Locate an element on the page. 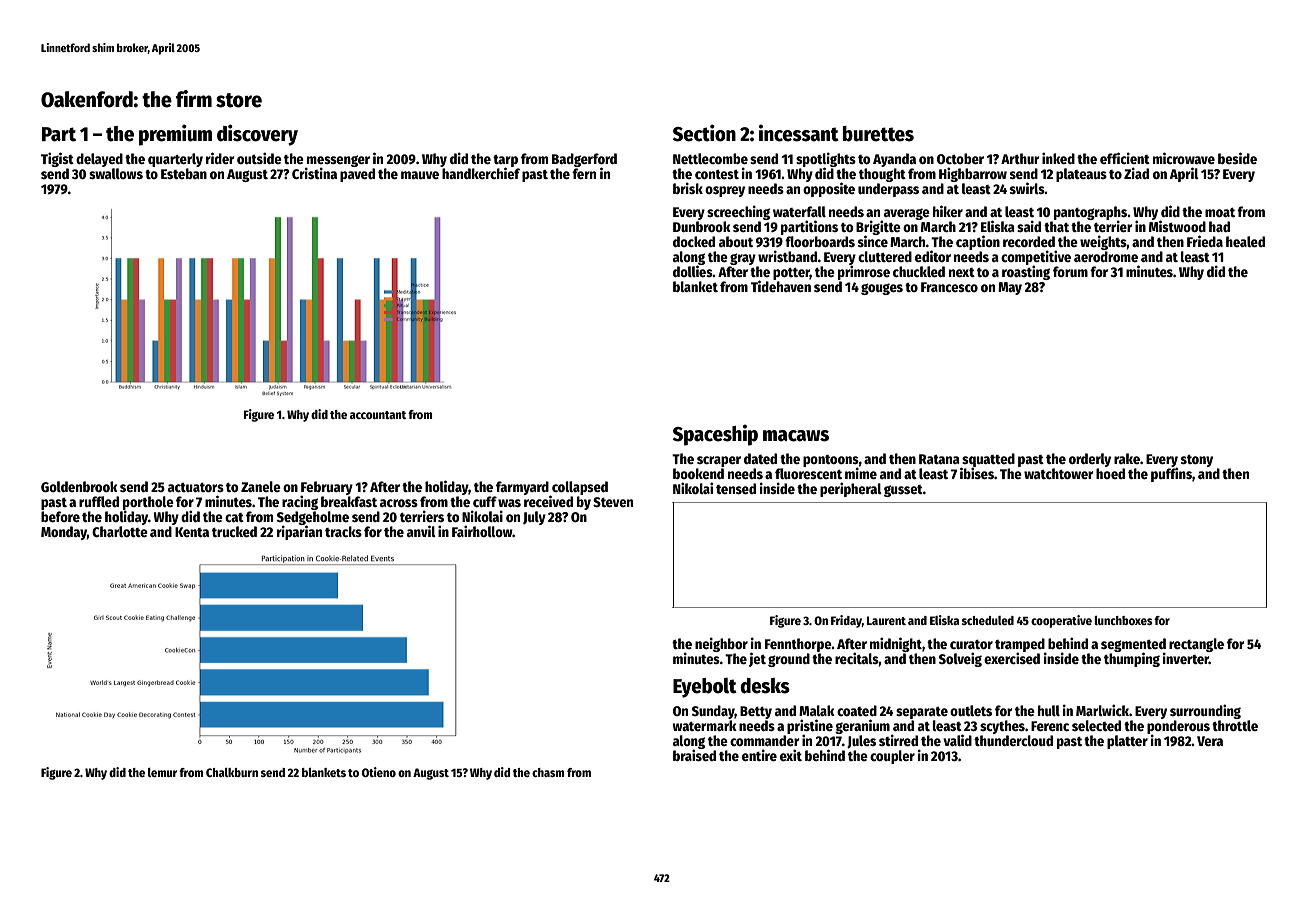 The height and width of the image is (924, 1308). Otieno is located at coordinates (379, 772).
